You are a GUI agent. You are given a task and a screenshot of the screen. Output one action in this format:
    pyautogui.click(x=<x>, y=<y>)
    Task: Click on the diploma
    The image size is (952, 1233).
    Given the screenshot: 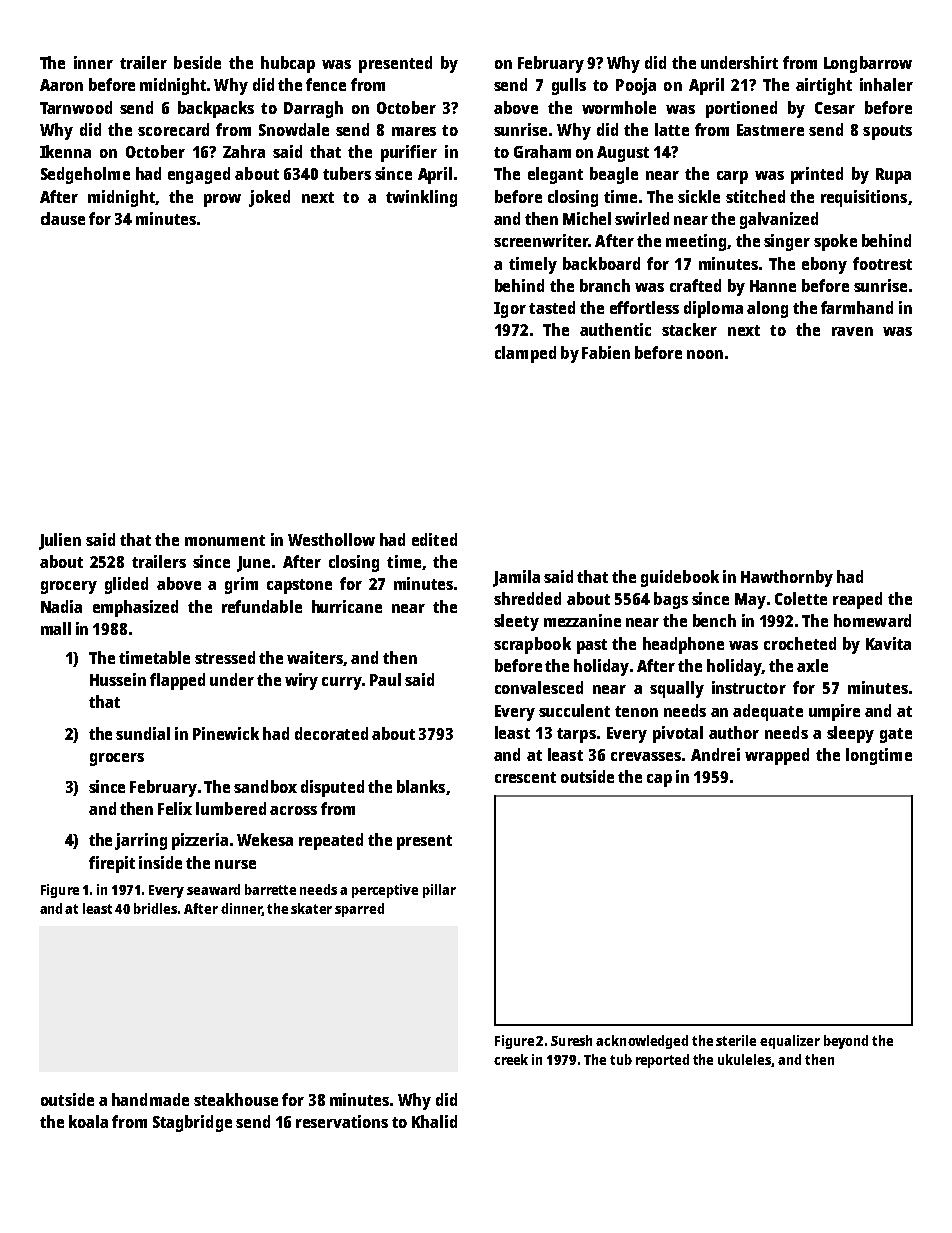 What is the action you would take?
    pyautogui.click(x=713, y=309)
